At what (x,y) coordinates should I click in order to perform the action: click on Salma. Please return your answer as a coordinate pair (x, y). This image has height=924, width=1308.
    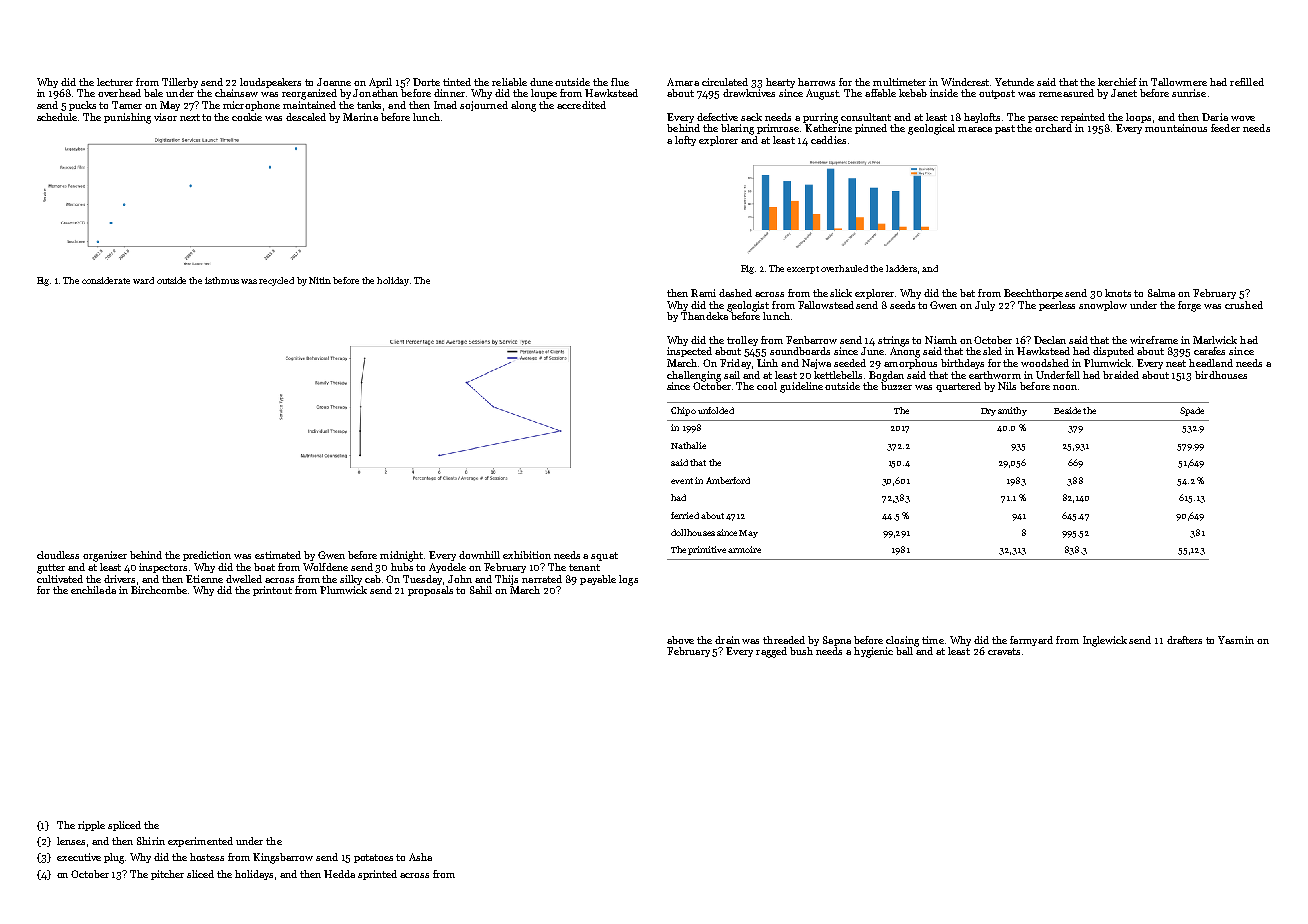
    Looking at the image, I should click on (1161, 293).
